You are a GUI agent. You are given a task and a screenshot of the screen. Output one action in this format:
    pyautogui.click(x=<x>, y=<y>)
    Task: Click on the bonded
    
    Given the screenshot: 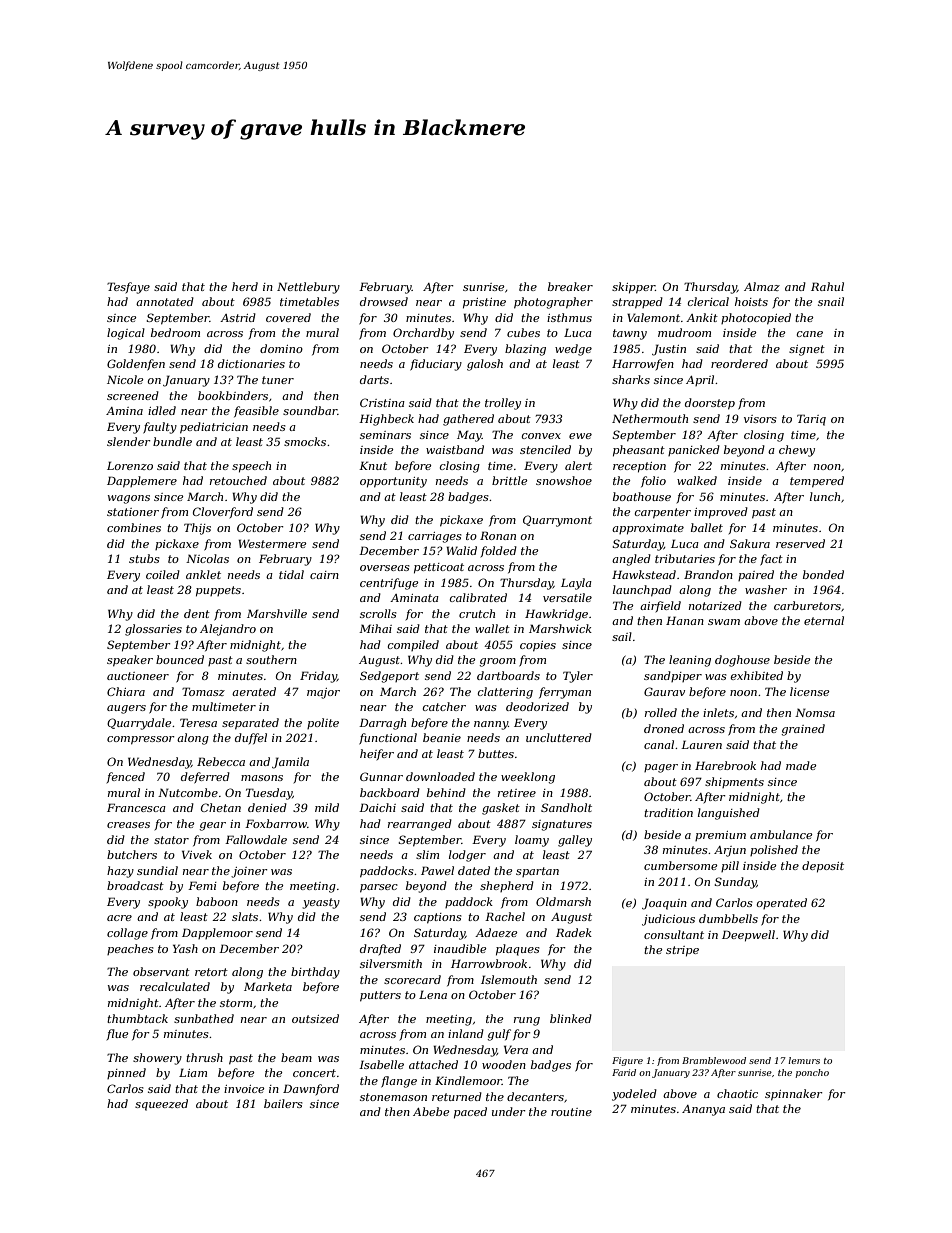 What is the action you would take?
    pyautogui.click(x=823, y=574)
